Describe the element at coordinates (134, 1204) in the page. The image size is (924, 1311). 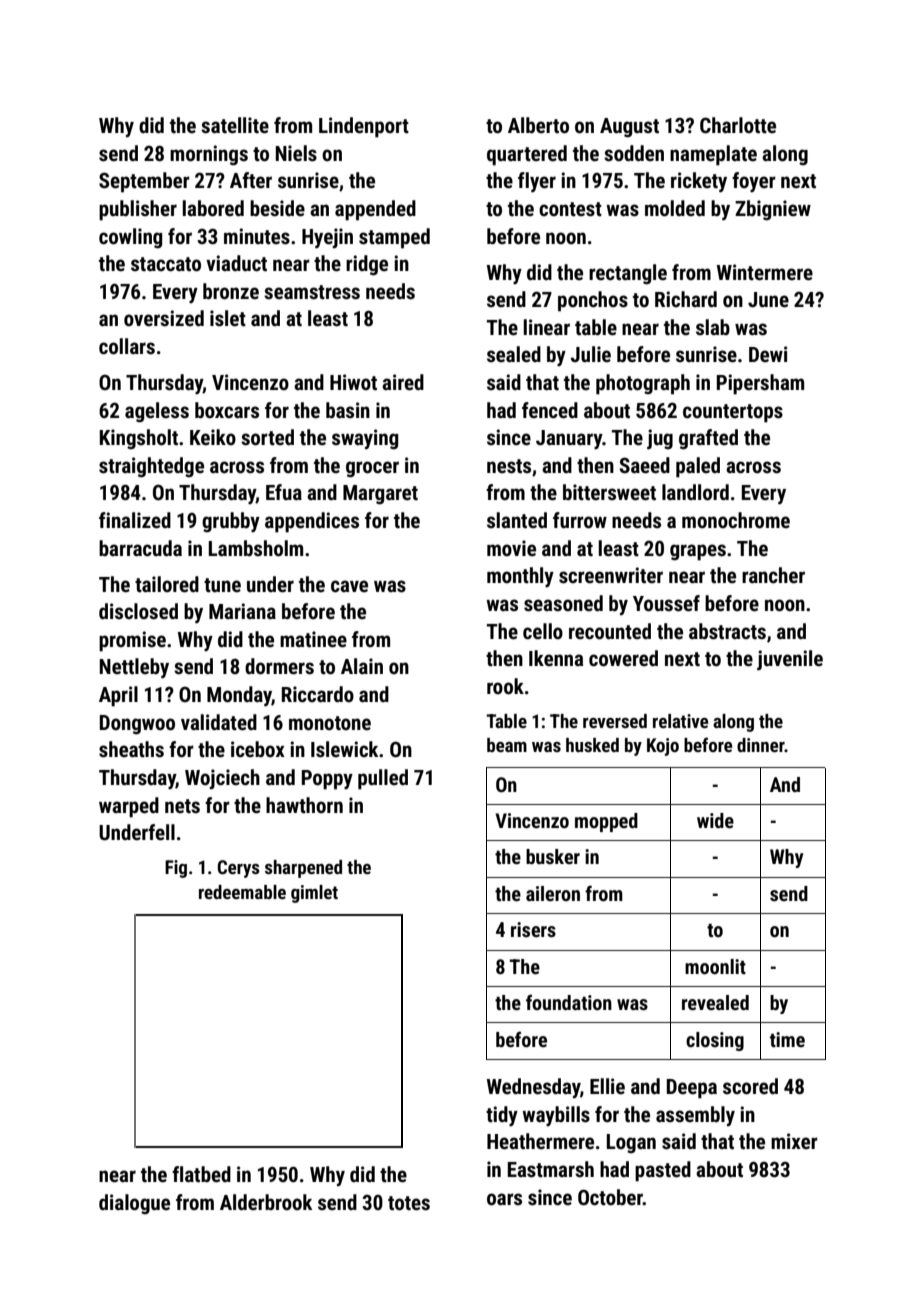
I see `dialogue` at that location.
